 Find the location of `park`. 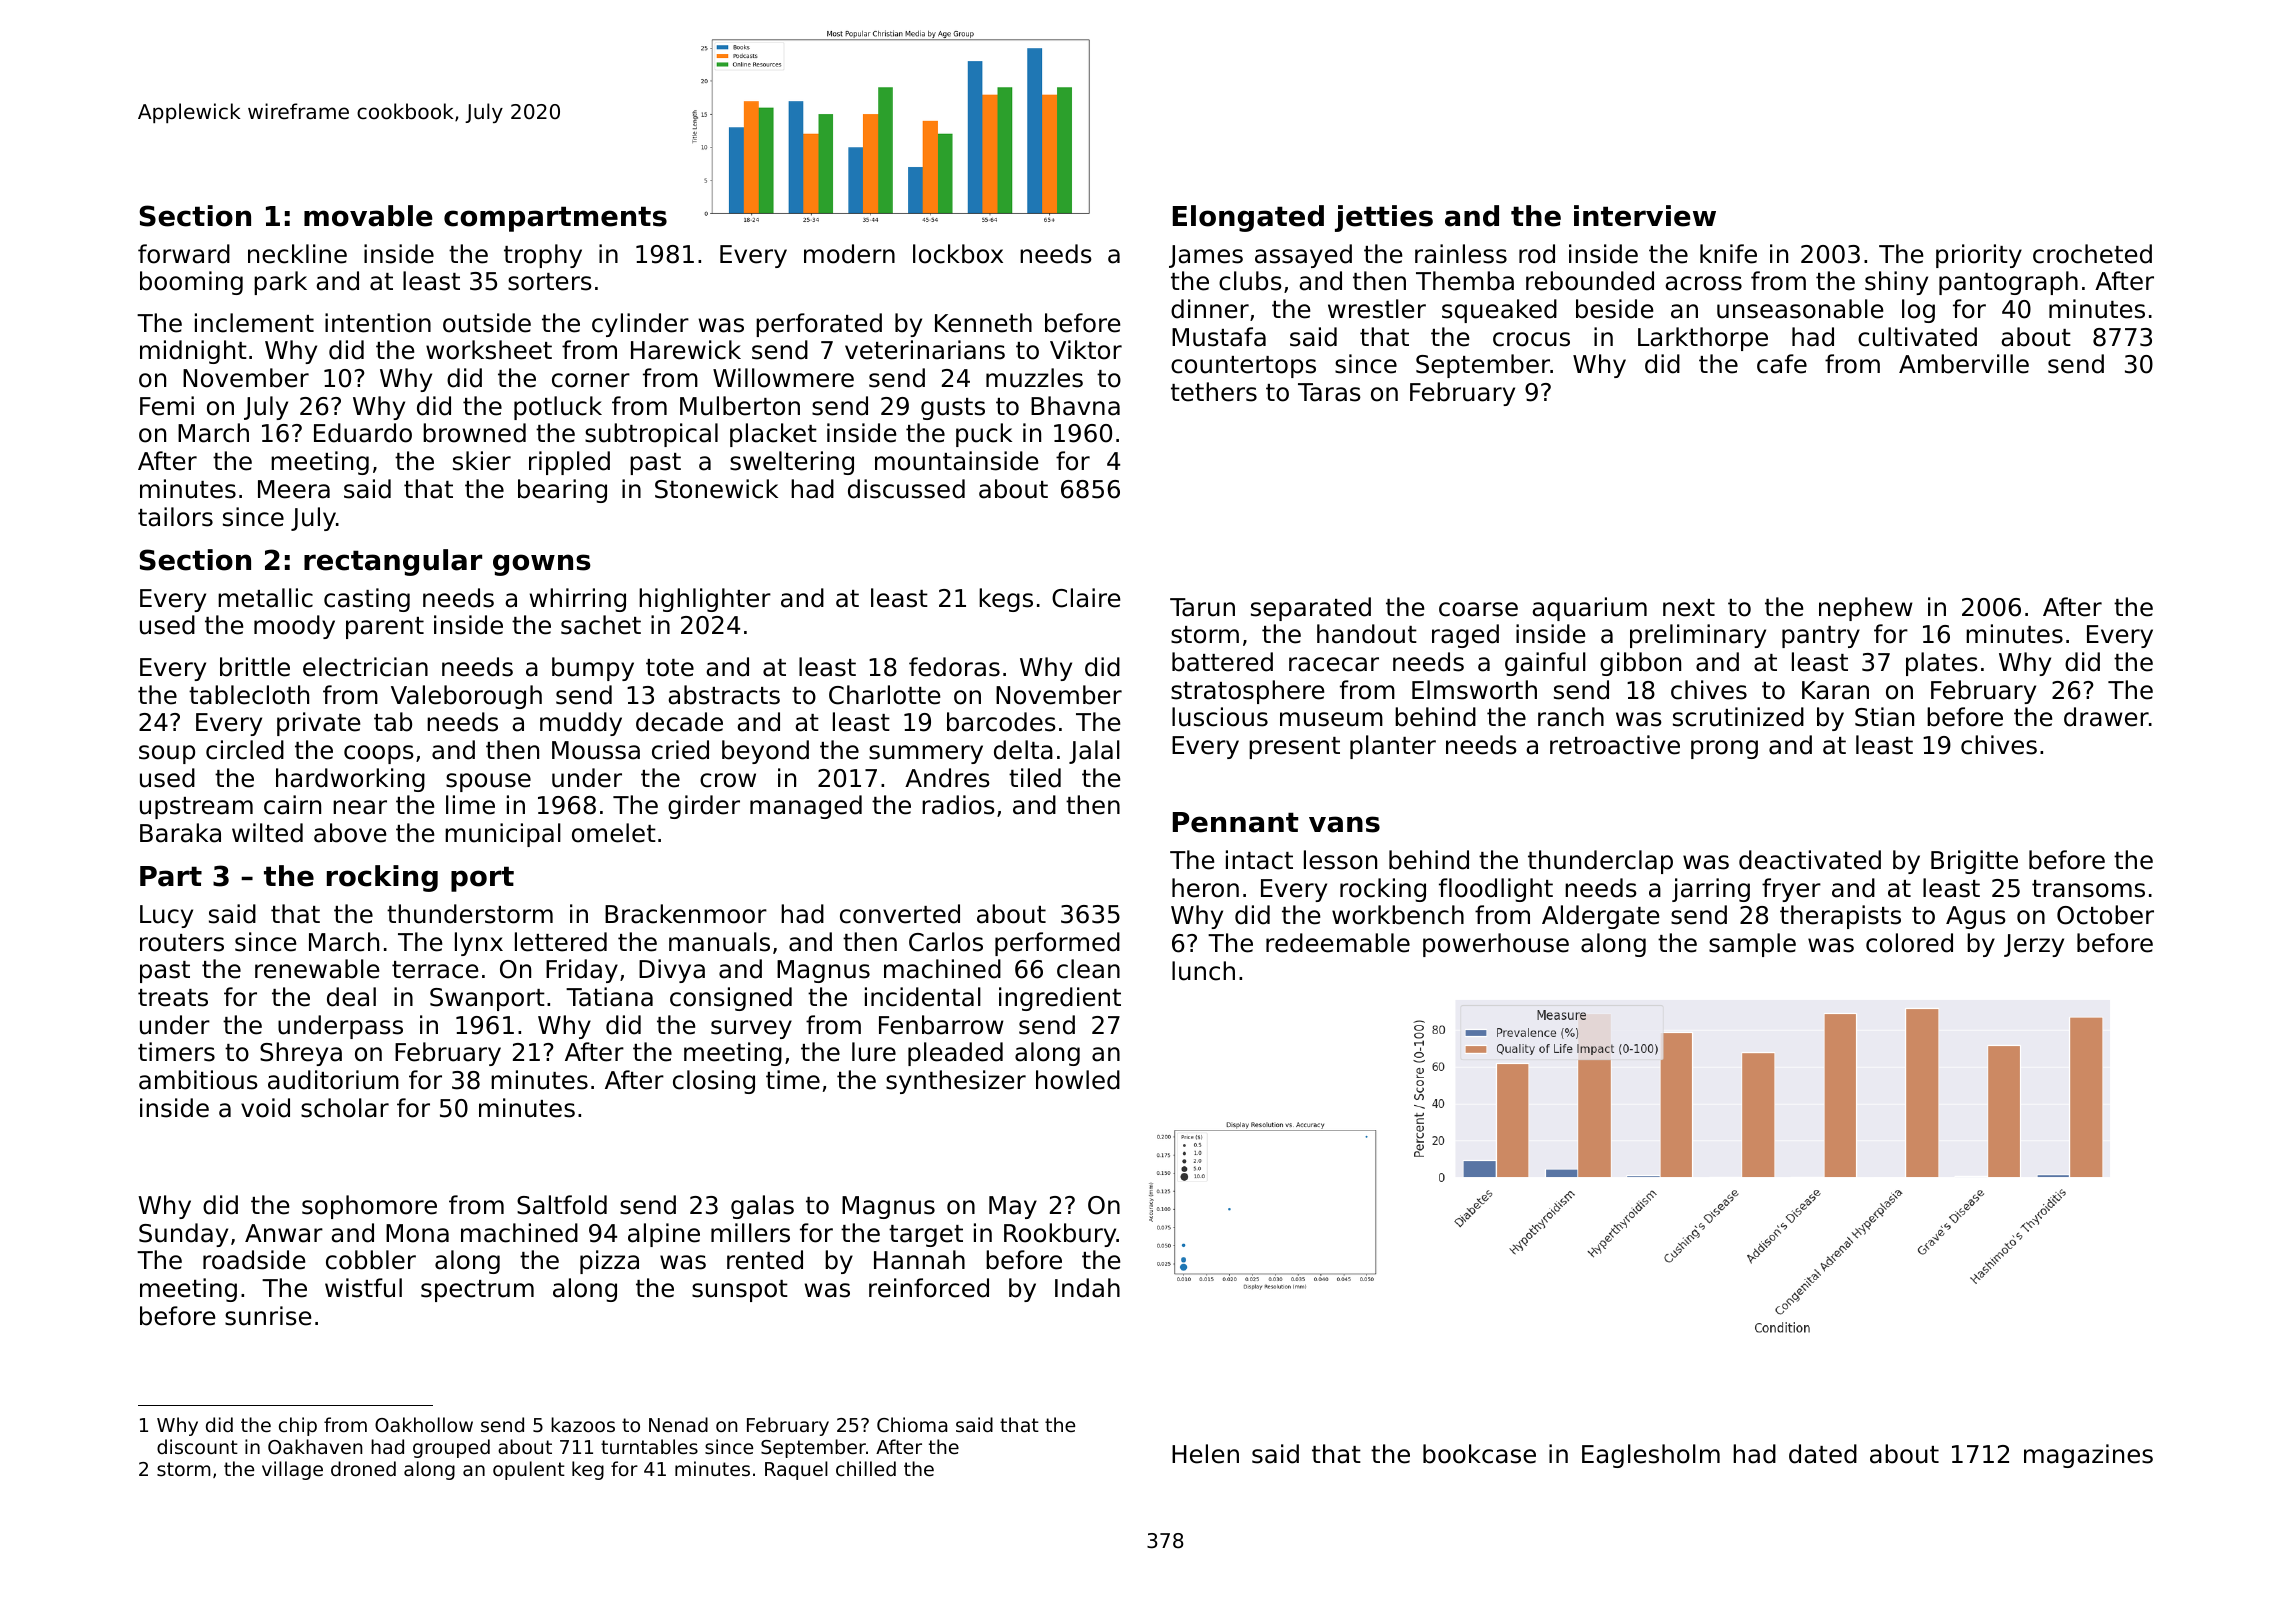

park is located at coordinates (280, 283).
